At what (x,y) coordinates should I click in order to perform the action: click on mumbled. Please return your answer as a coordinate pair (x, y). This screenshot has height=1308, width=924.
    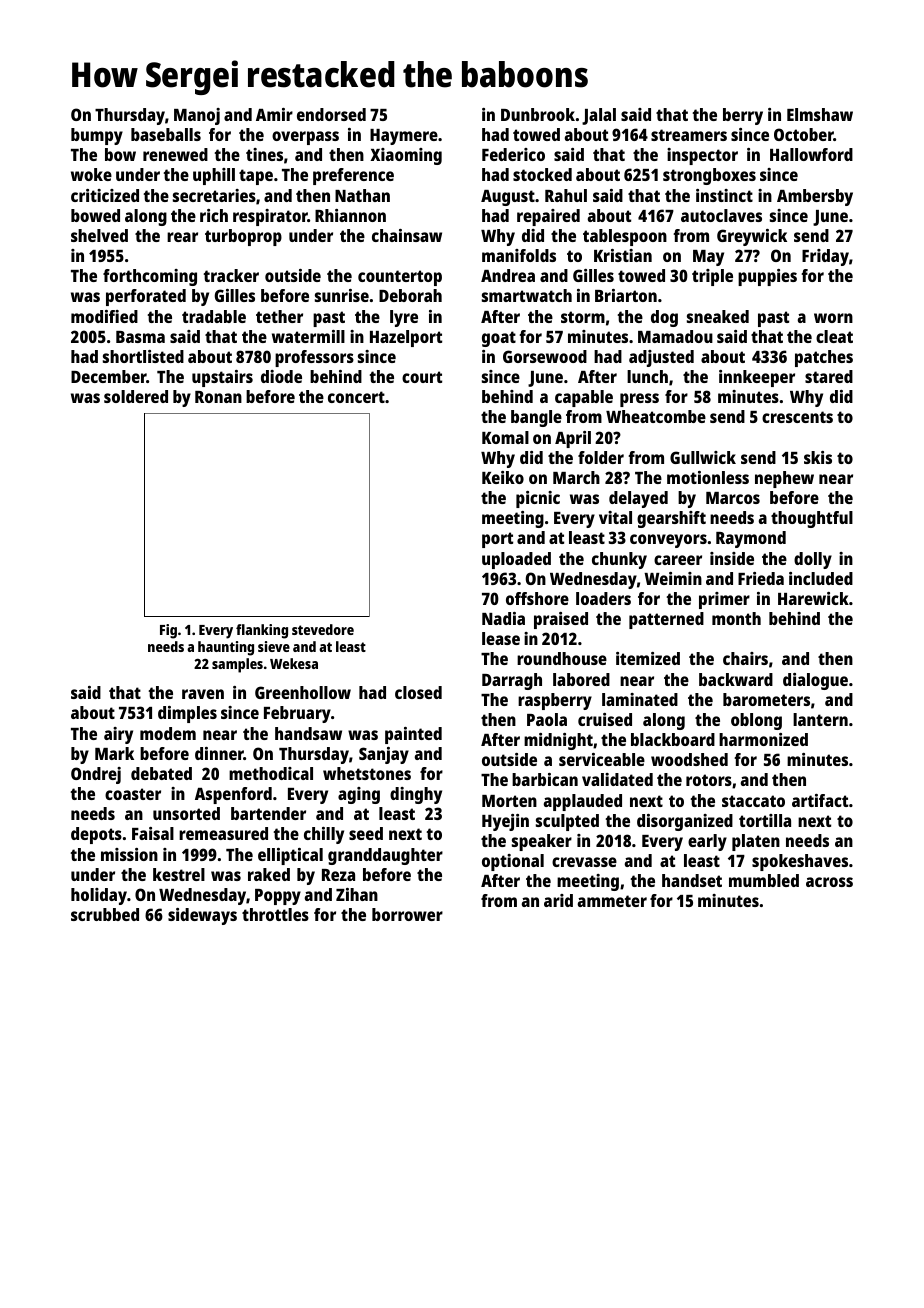
    Looking at the image, I should click on (764, 880).
